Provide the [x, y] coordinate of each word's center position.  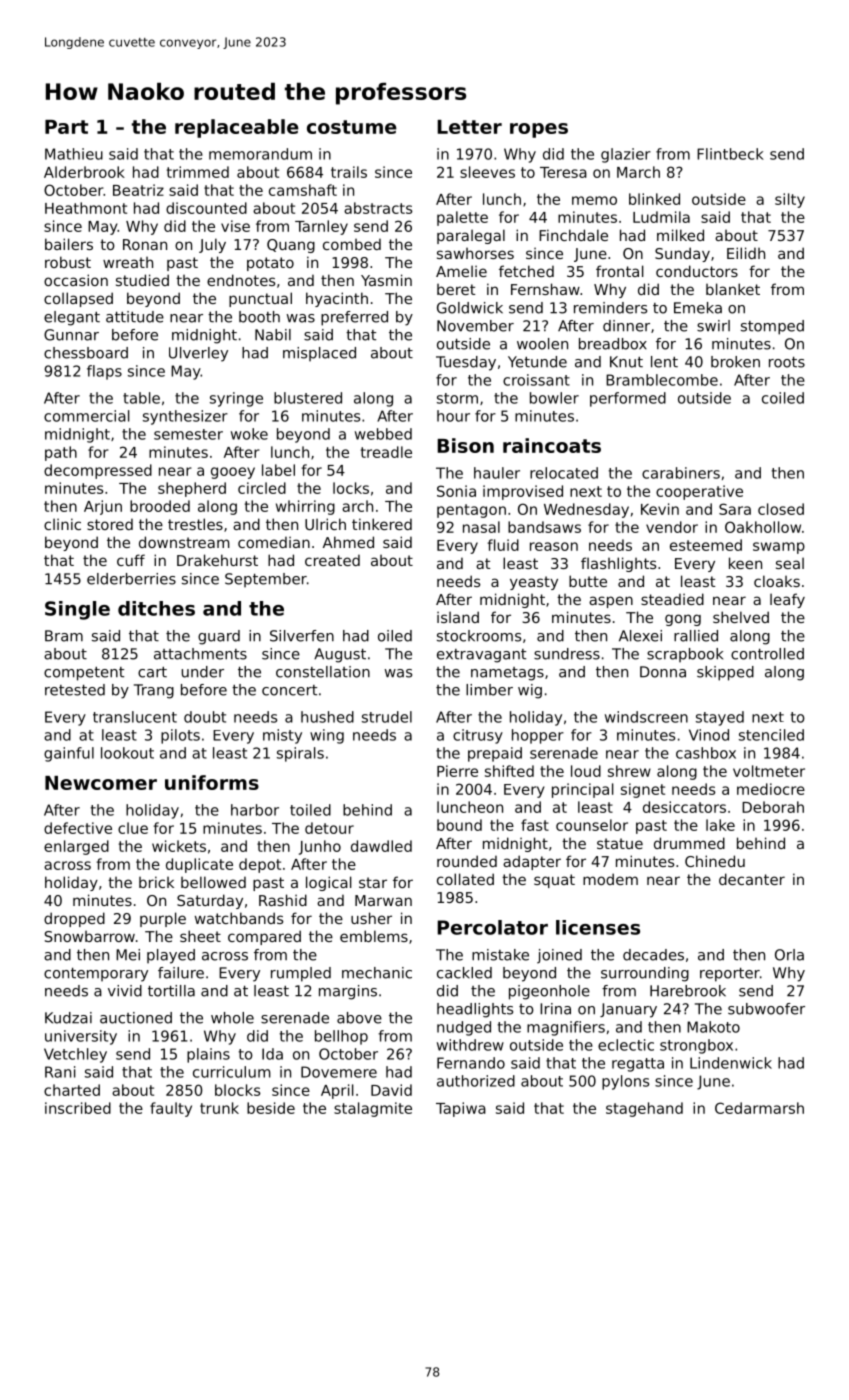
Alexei [640, 636]
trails [349, 172]
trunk [219, 1108]
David [391, 1090]
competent [84, 674]
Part [66, 127]
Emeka [698, 308]
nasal [481, 527]
